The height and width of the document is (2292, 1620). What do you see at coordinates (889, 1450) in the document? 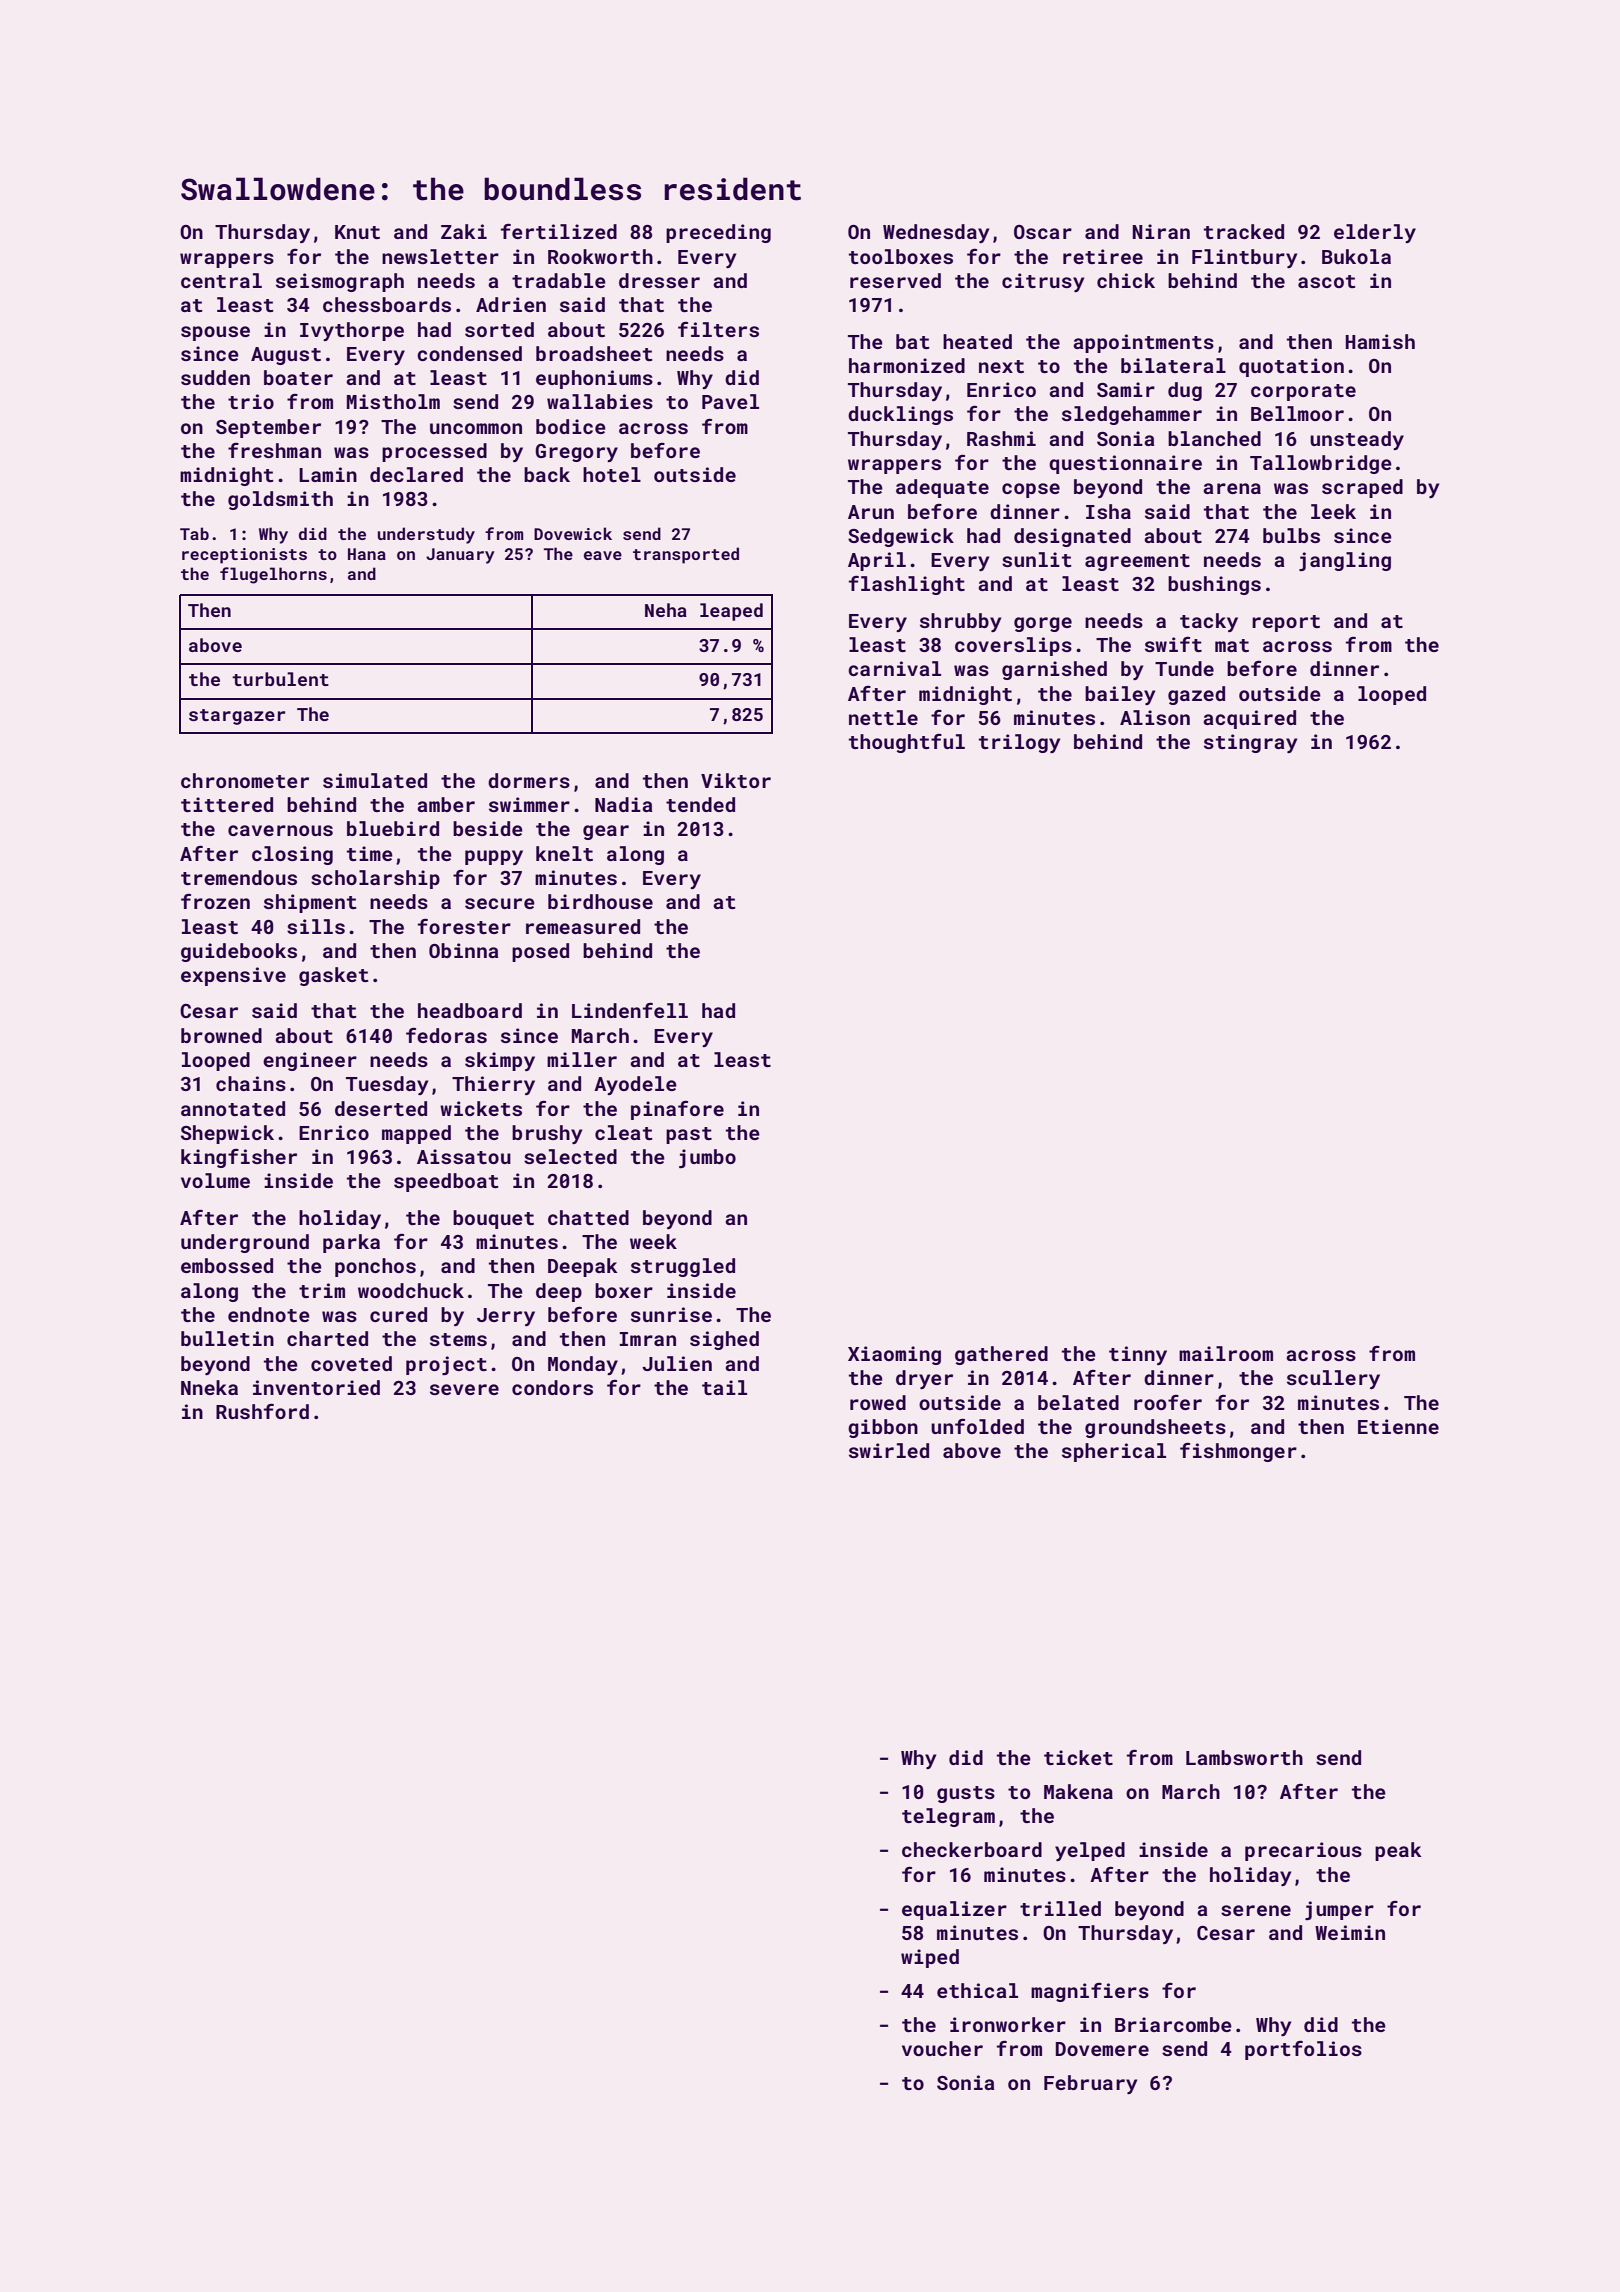
I see `swirled` at bounding box center [889, 1450].
